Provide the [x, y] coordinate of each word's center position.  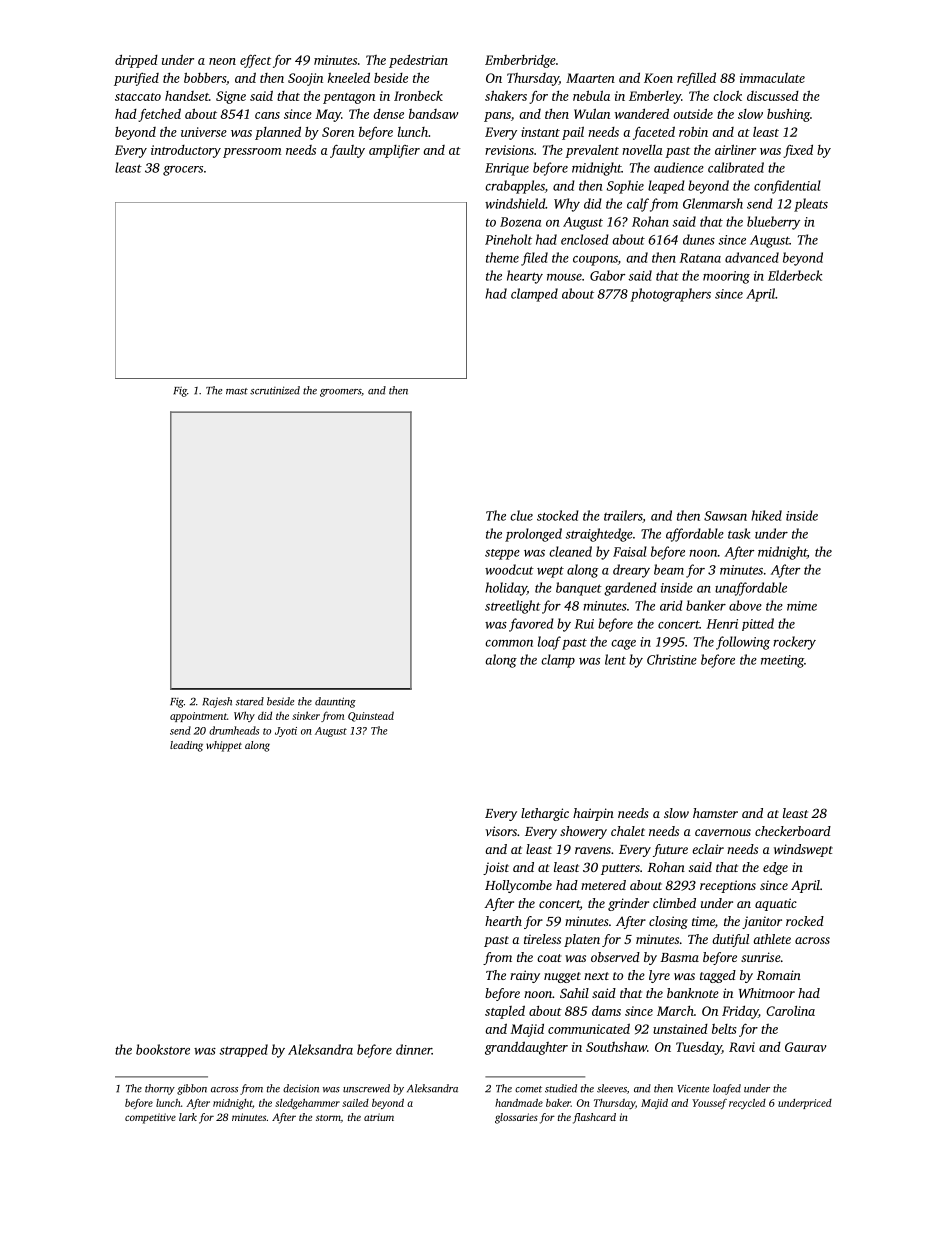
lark [188, 1117]
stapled [505, 1012]
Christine [672, 659]
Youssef [709, 1104]
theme [502, 257]
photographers [670, 295]
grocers [183, 171]
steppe [502, 554]
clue [521, 515]
